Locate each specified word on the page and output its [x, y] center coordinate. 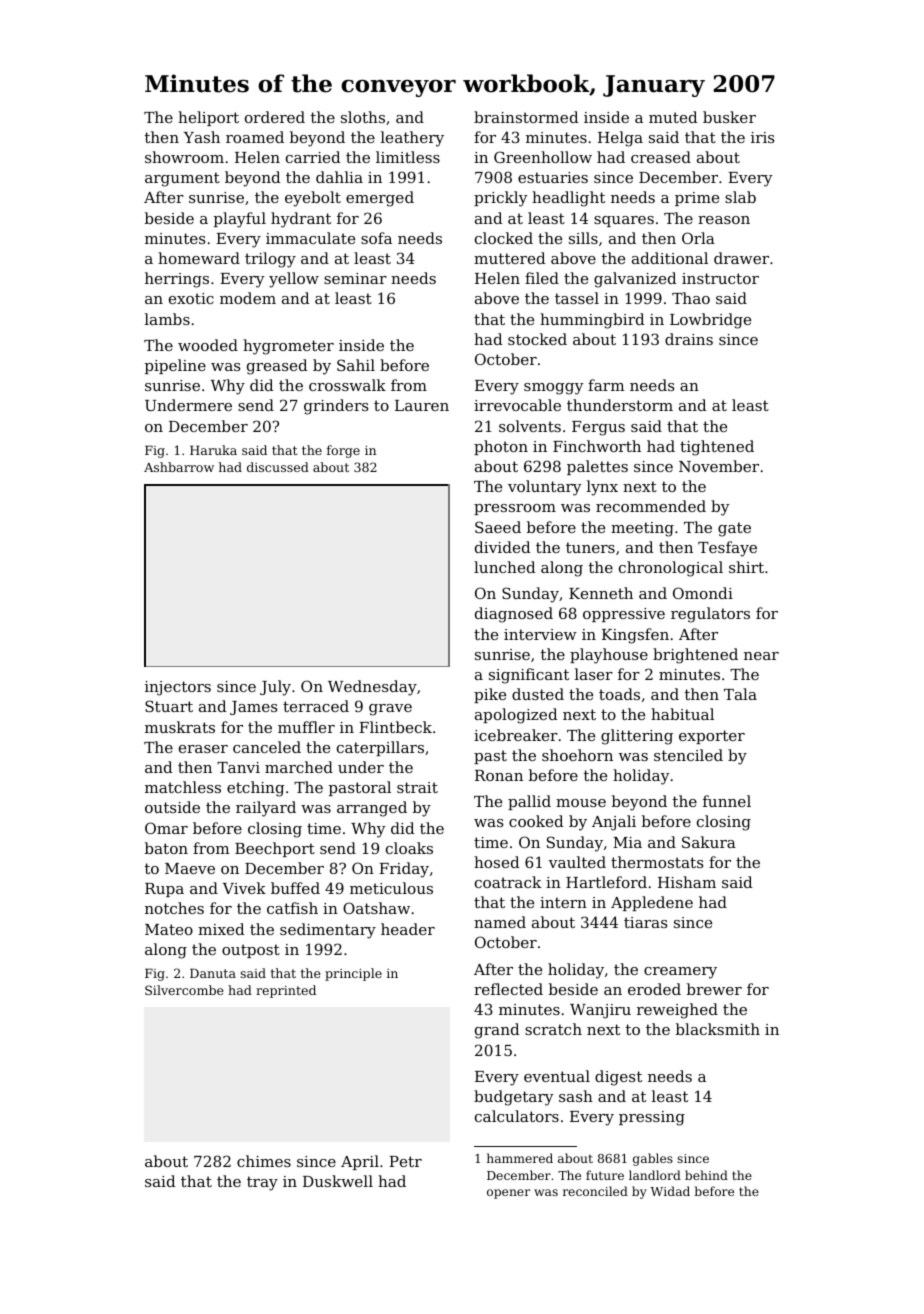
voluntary [545, 488]
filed [542, 278]
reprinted [286, 991]
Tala [740, 694]
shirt [746, 567]
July [275, 688]
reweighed [677, 1011]
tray [262, 1183]
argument [182, 179]
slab [740, 197]
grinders [336, 407]
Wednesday [372, 688]
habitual [682, 714]
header [408, 929]
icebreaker [516, 735]
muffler [306, 727]
